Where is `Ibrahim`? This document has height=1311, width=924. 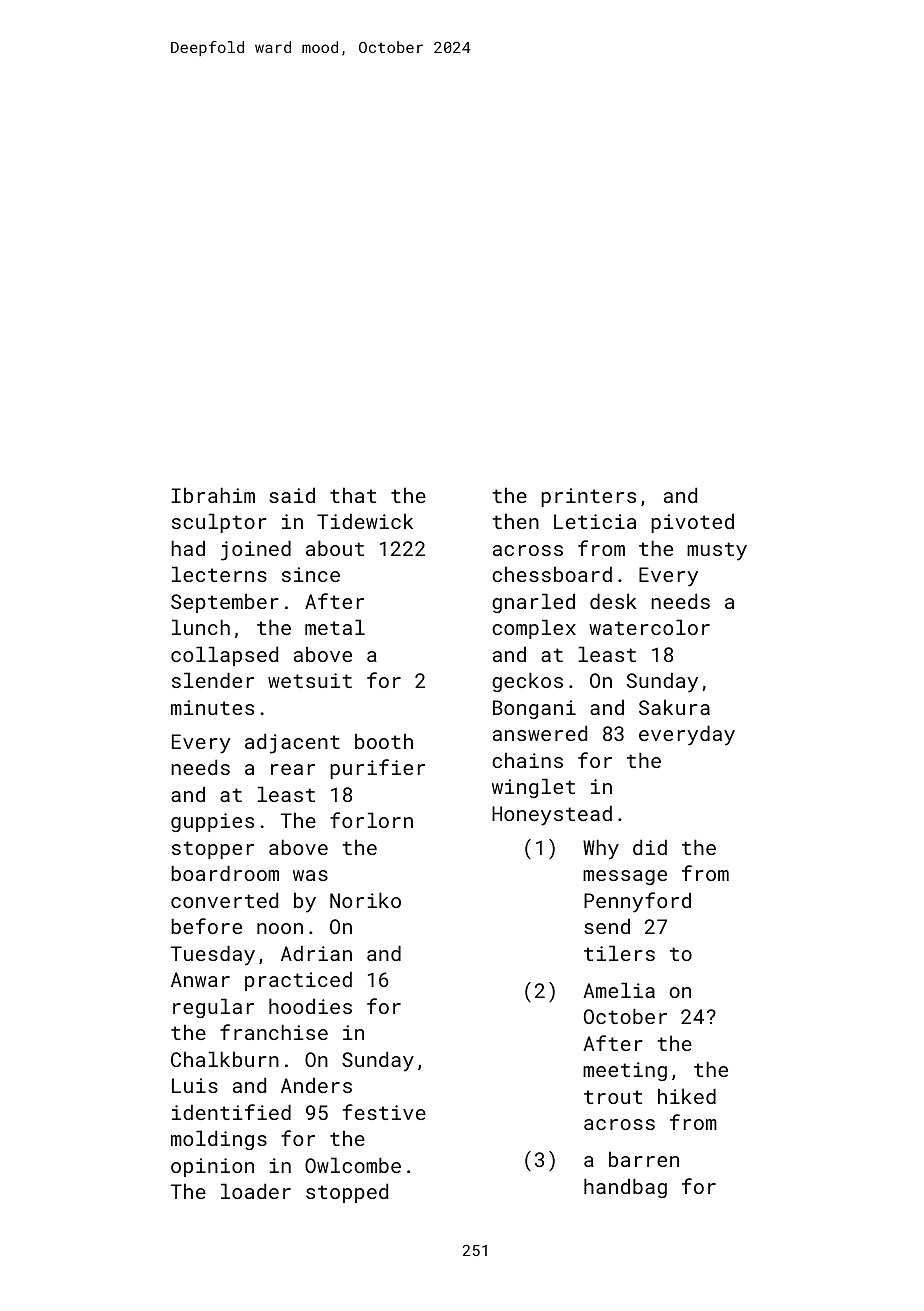 Ibrahim is located at coordinates (213, 495).
